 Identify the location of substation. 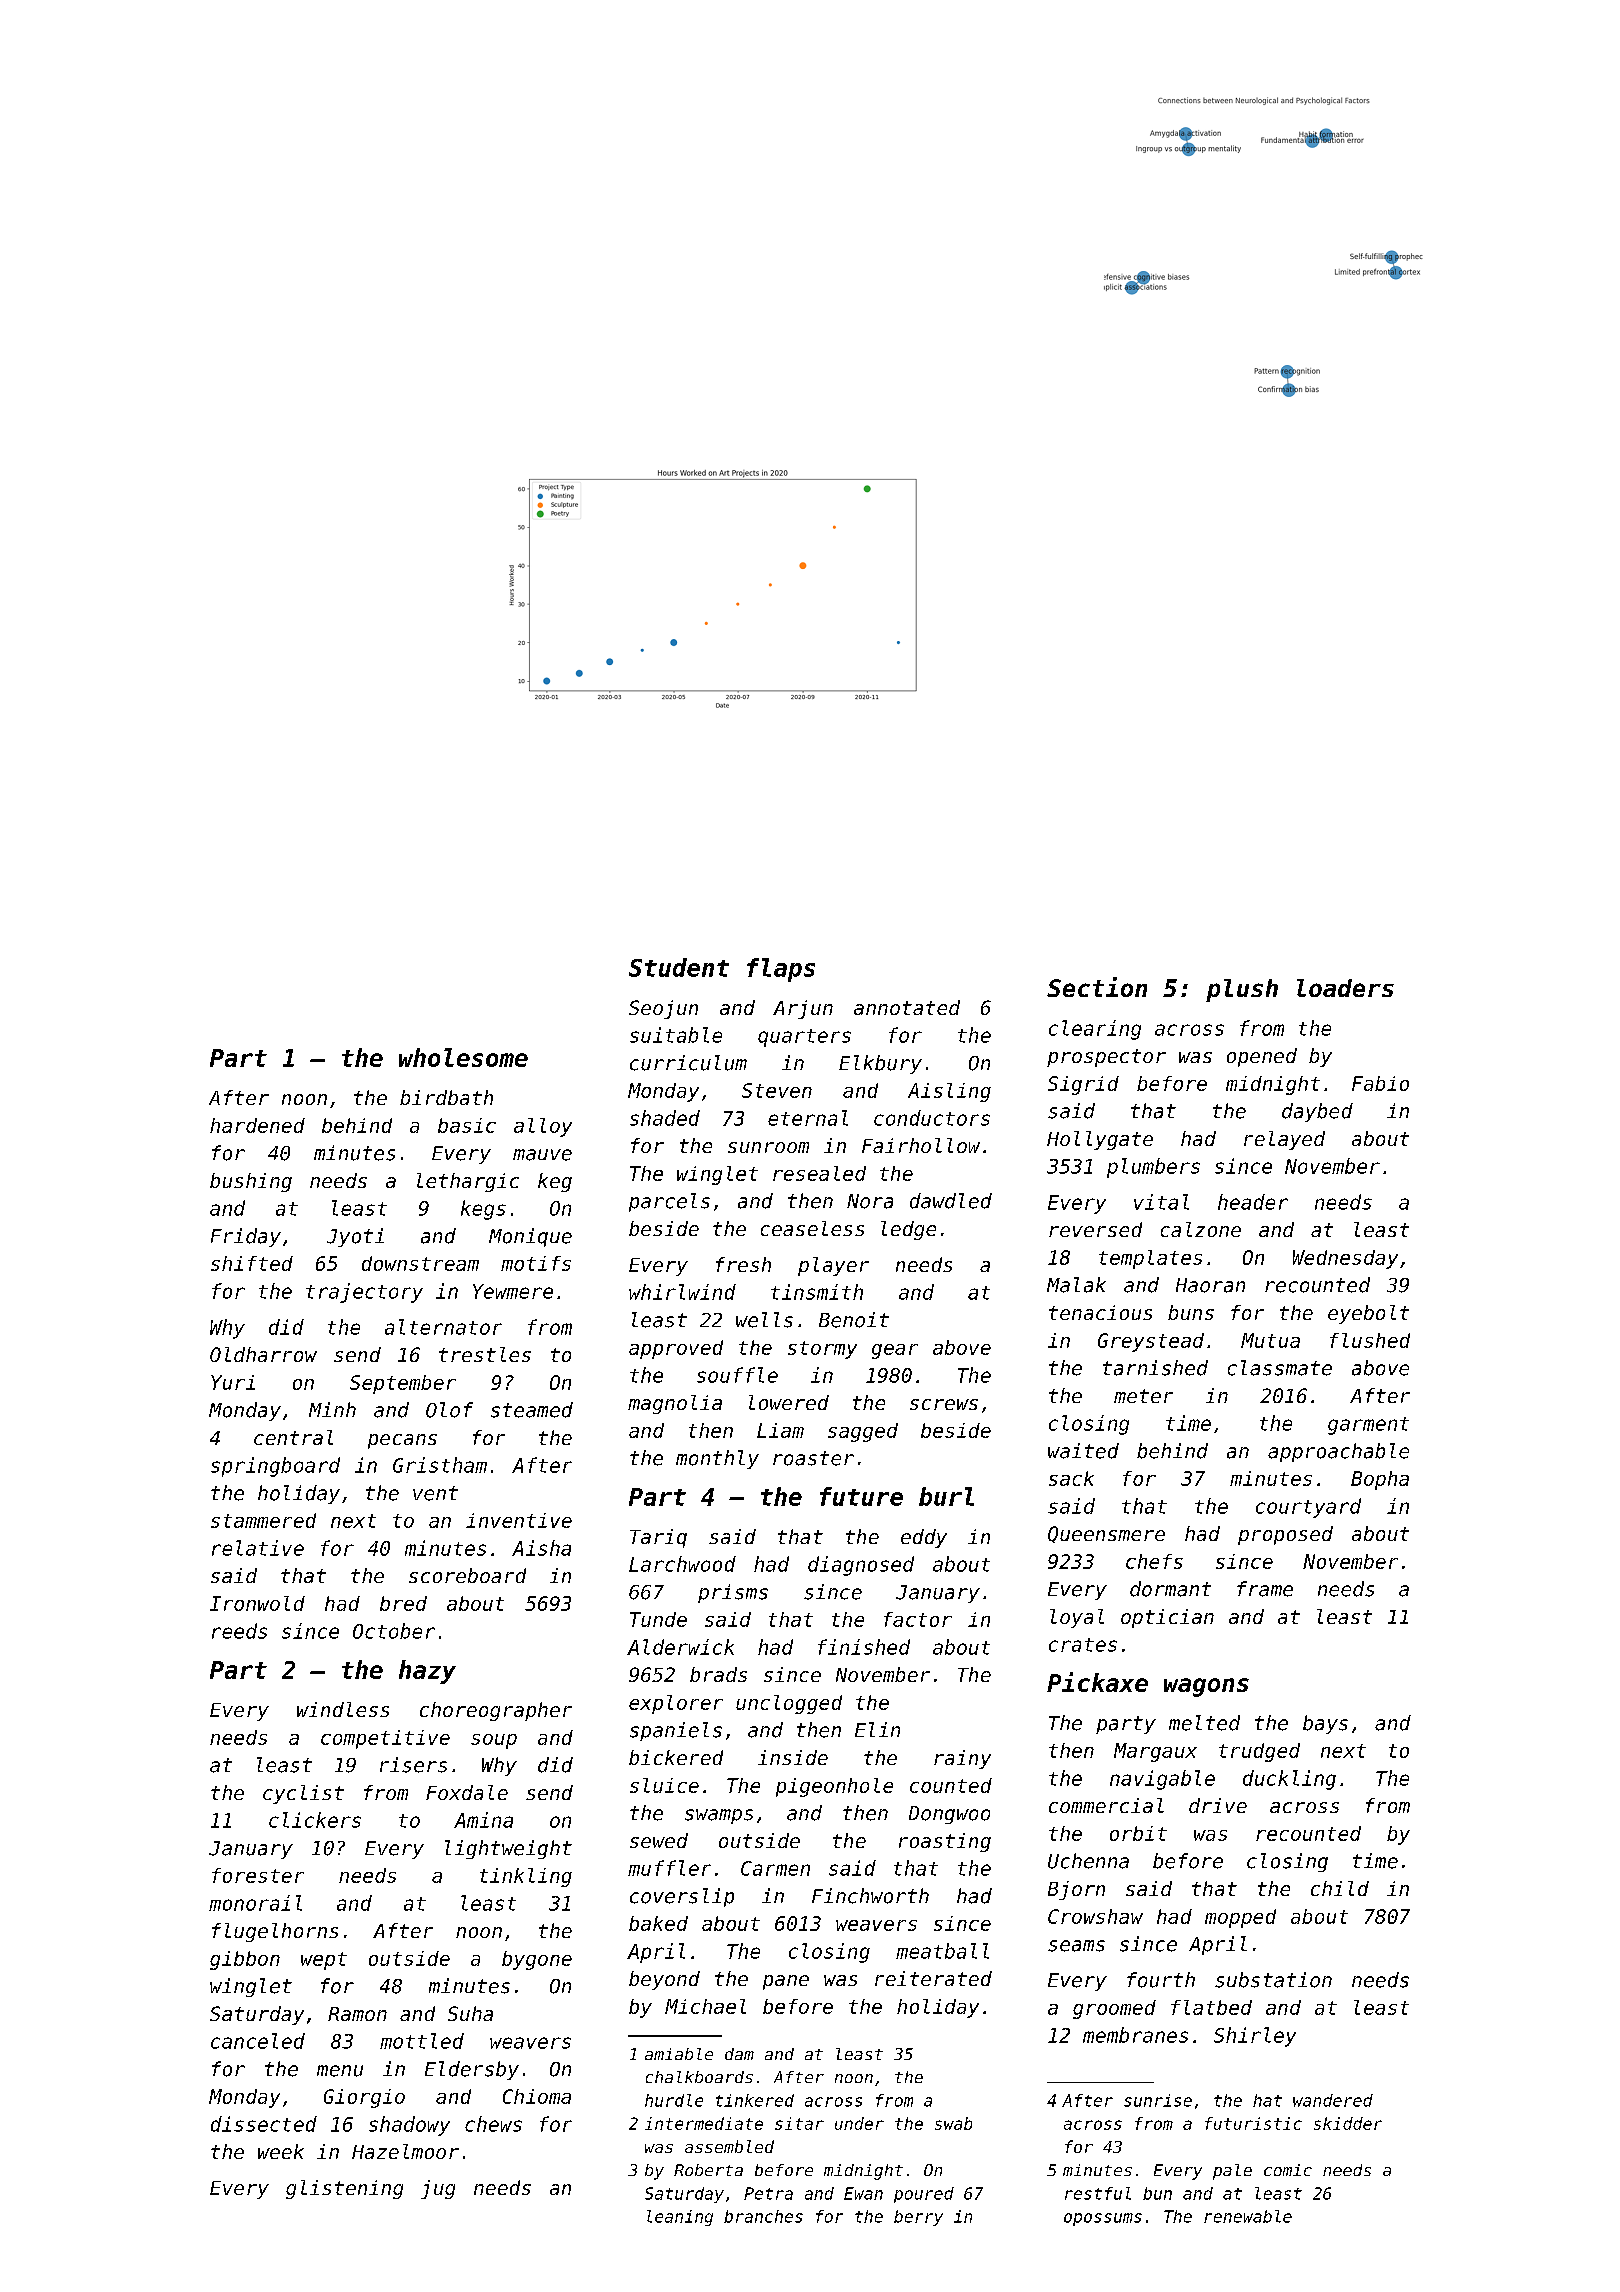
(1273, 1980).
